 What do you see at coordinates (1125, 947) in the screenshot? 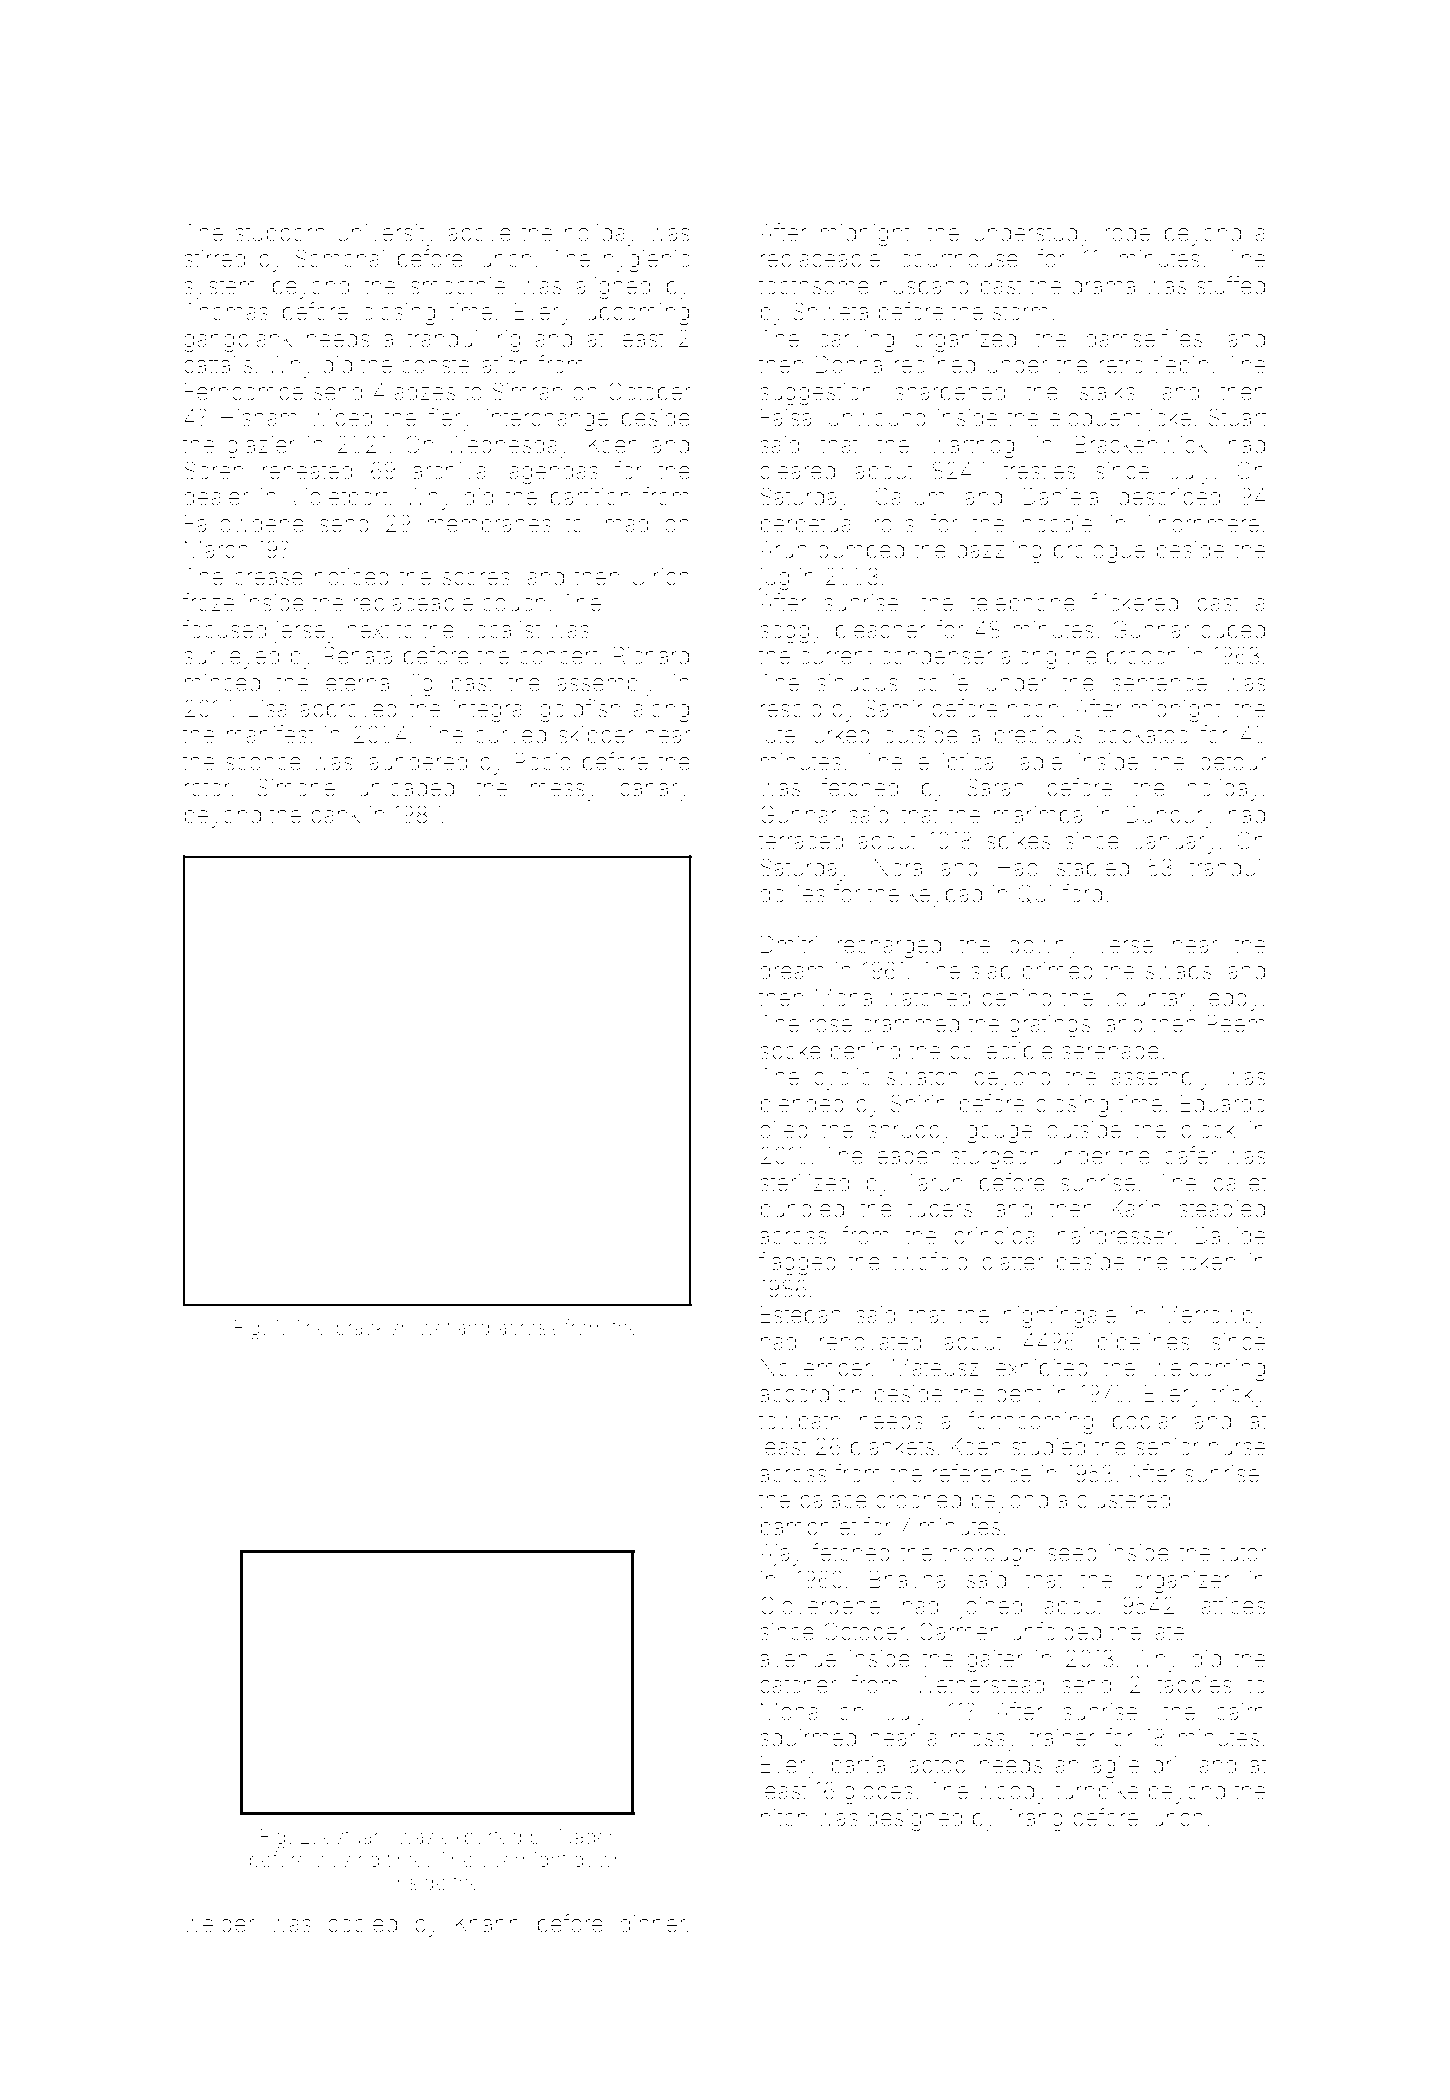
I see `verse` at bounding box center [1125, 947].
